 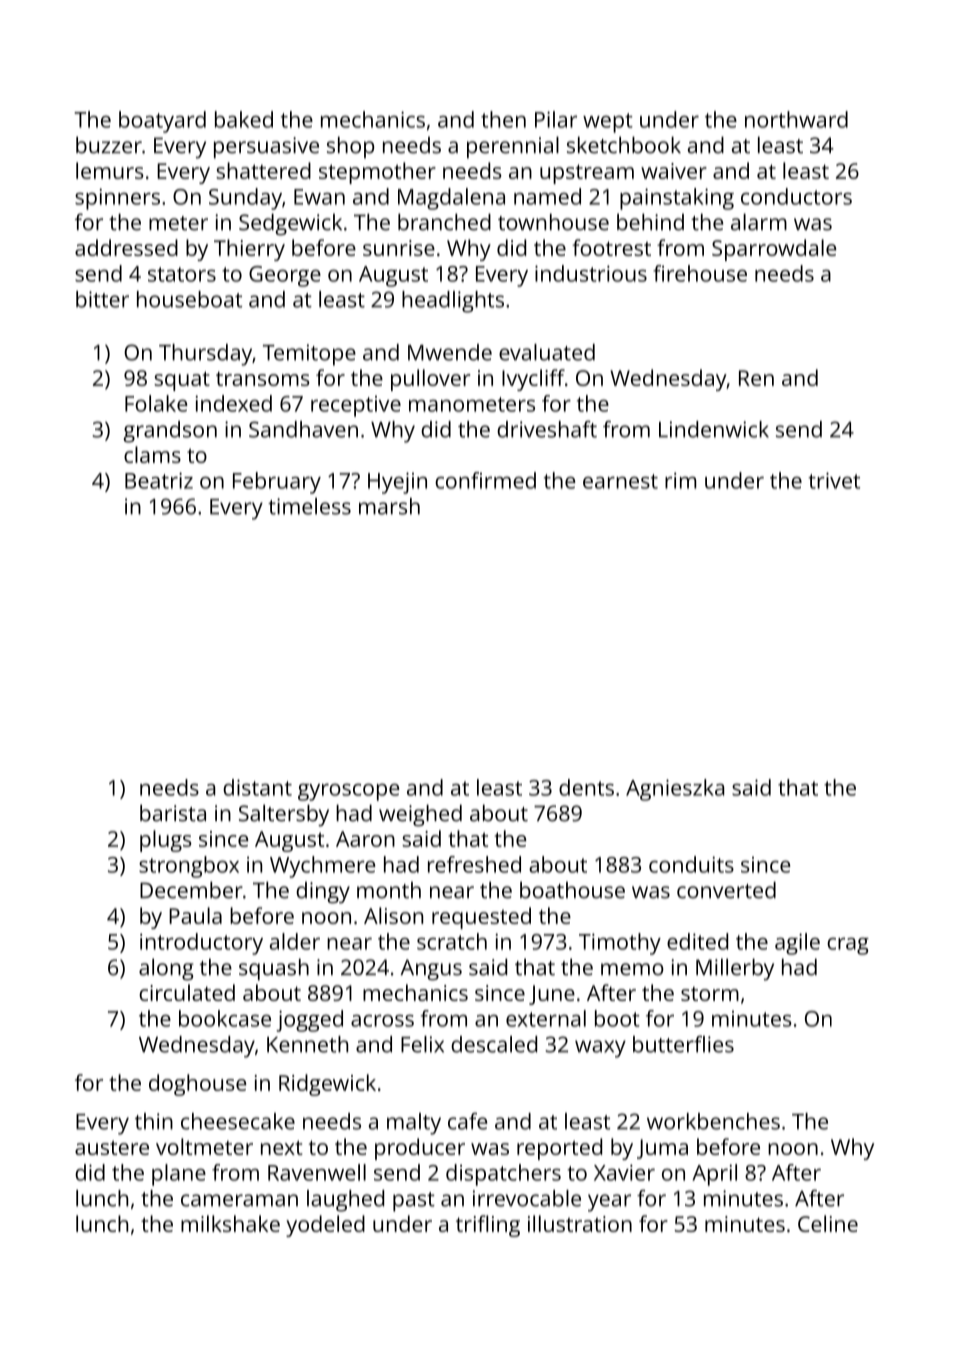 I want to click on gyroscope, so click(x=348, y=792).
